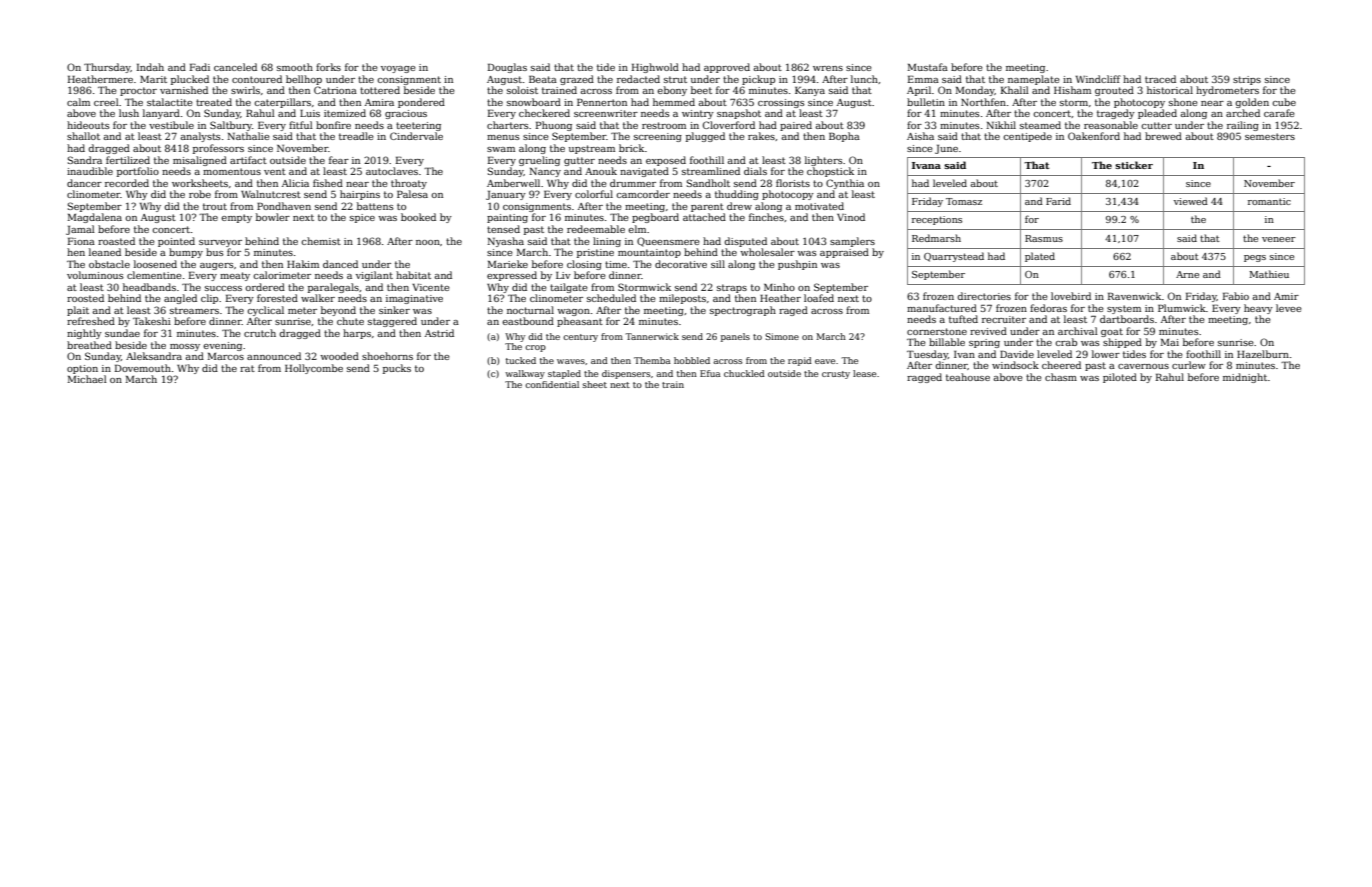 Image resolution: width=1372 pixels, height=887 pixels. Describe the element at coordinates (1191, 201) in the image. I see `viewed` at that location.
